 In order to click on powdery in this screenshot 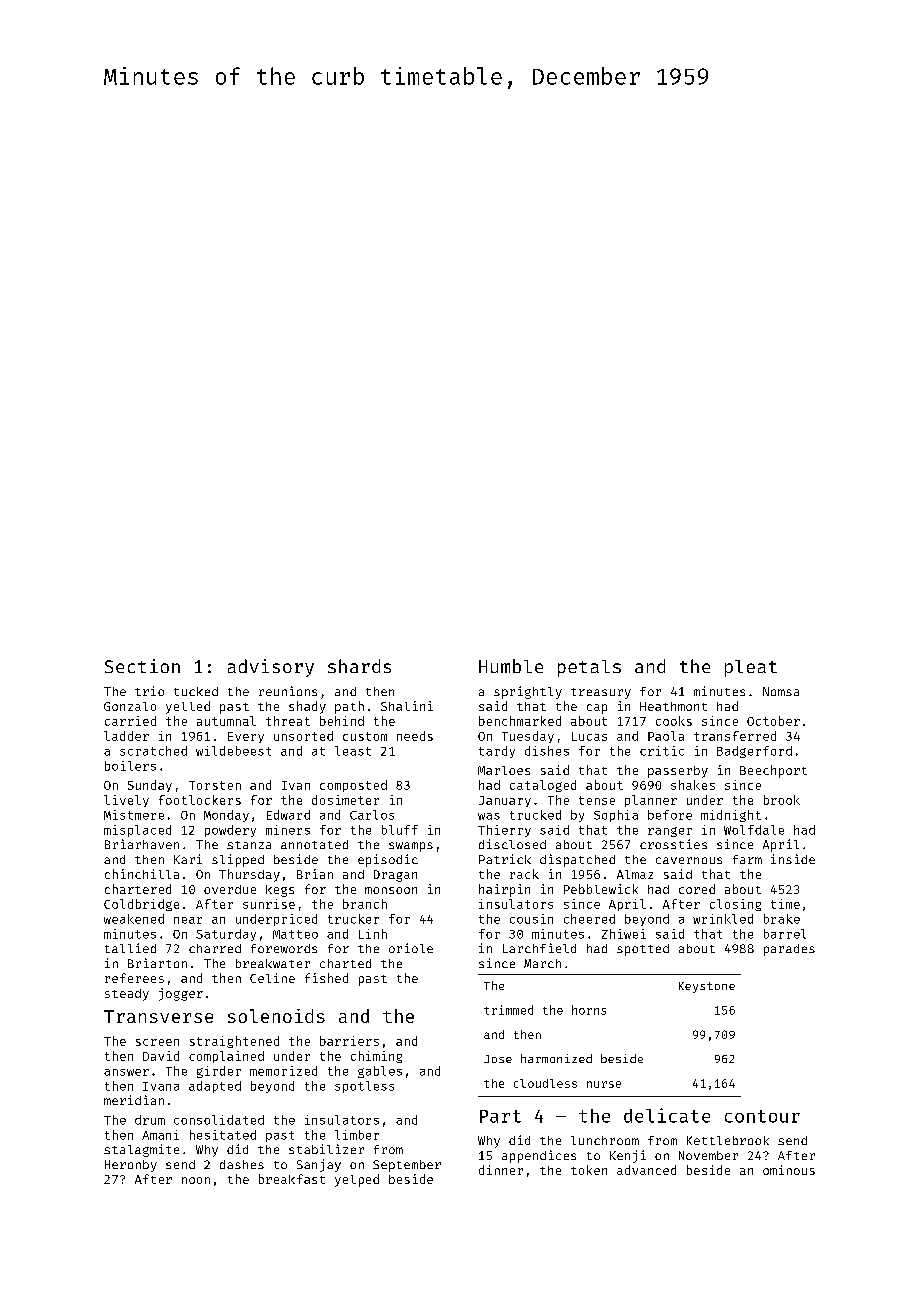, I will do `click(230, 831)`.
